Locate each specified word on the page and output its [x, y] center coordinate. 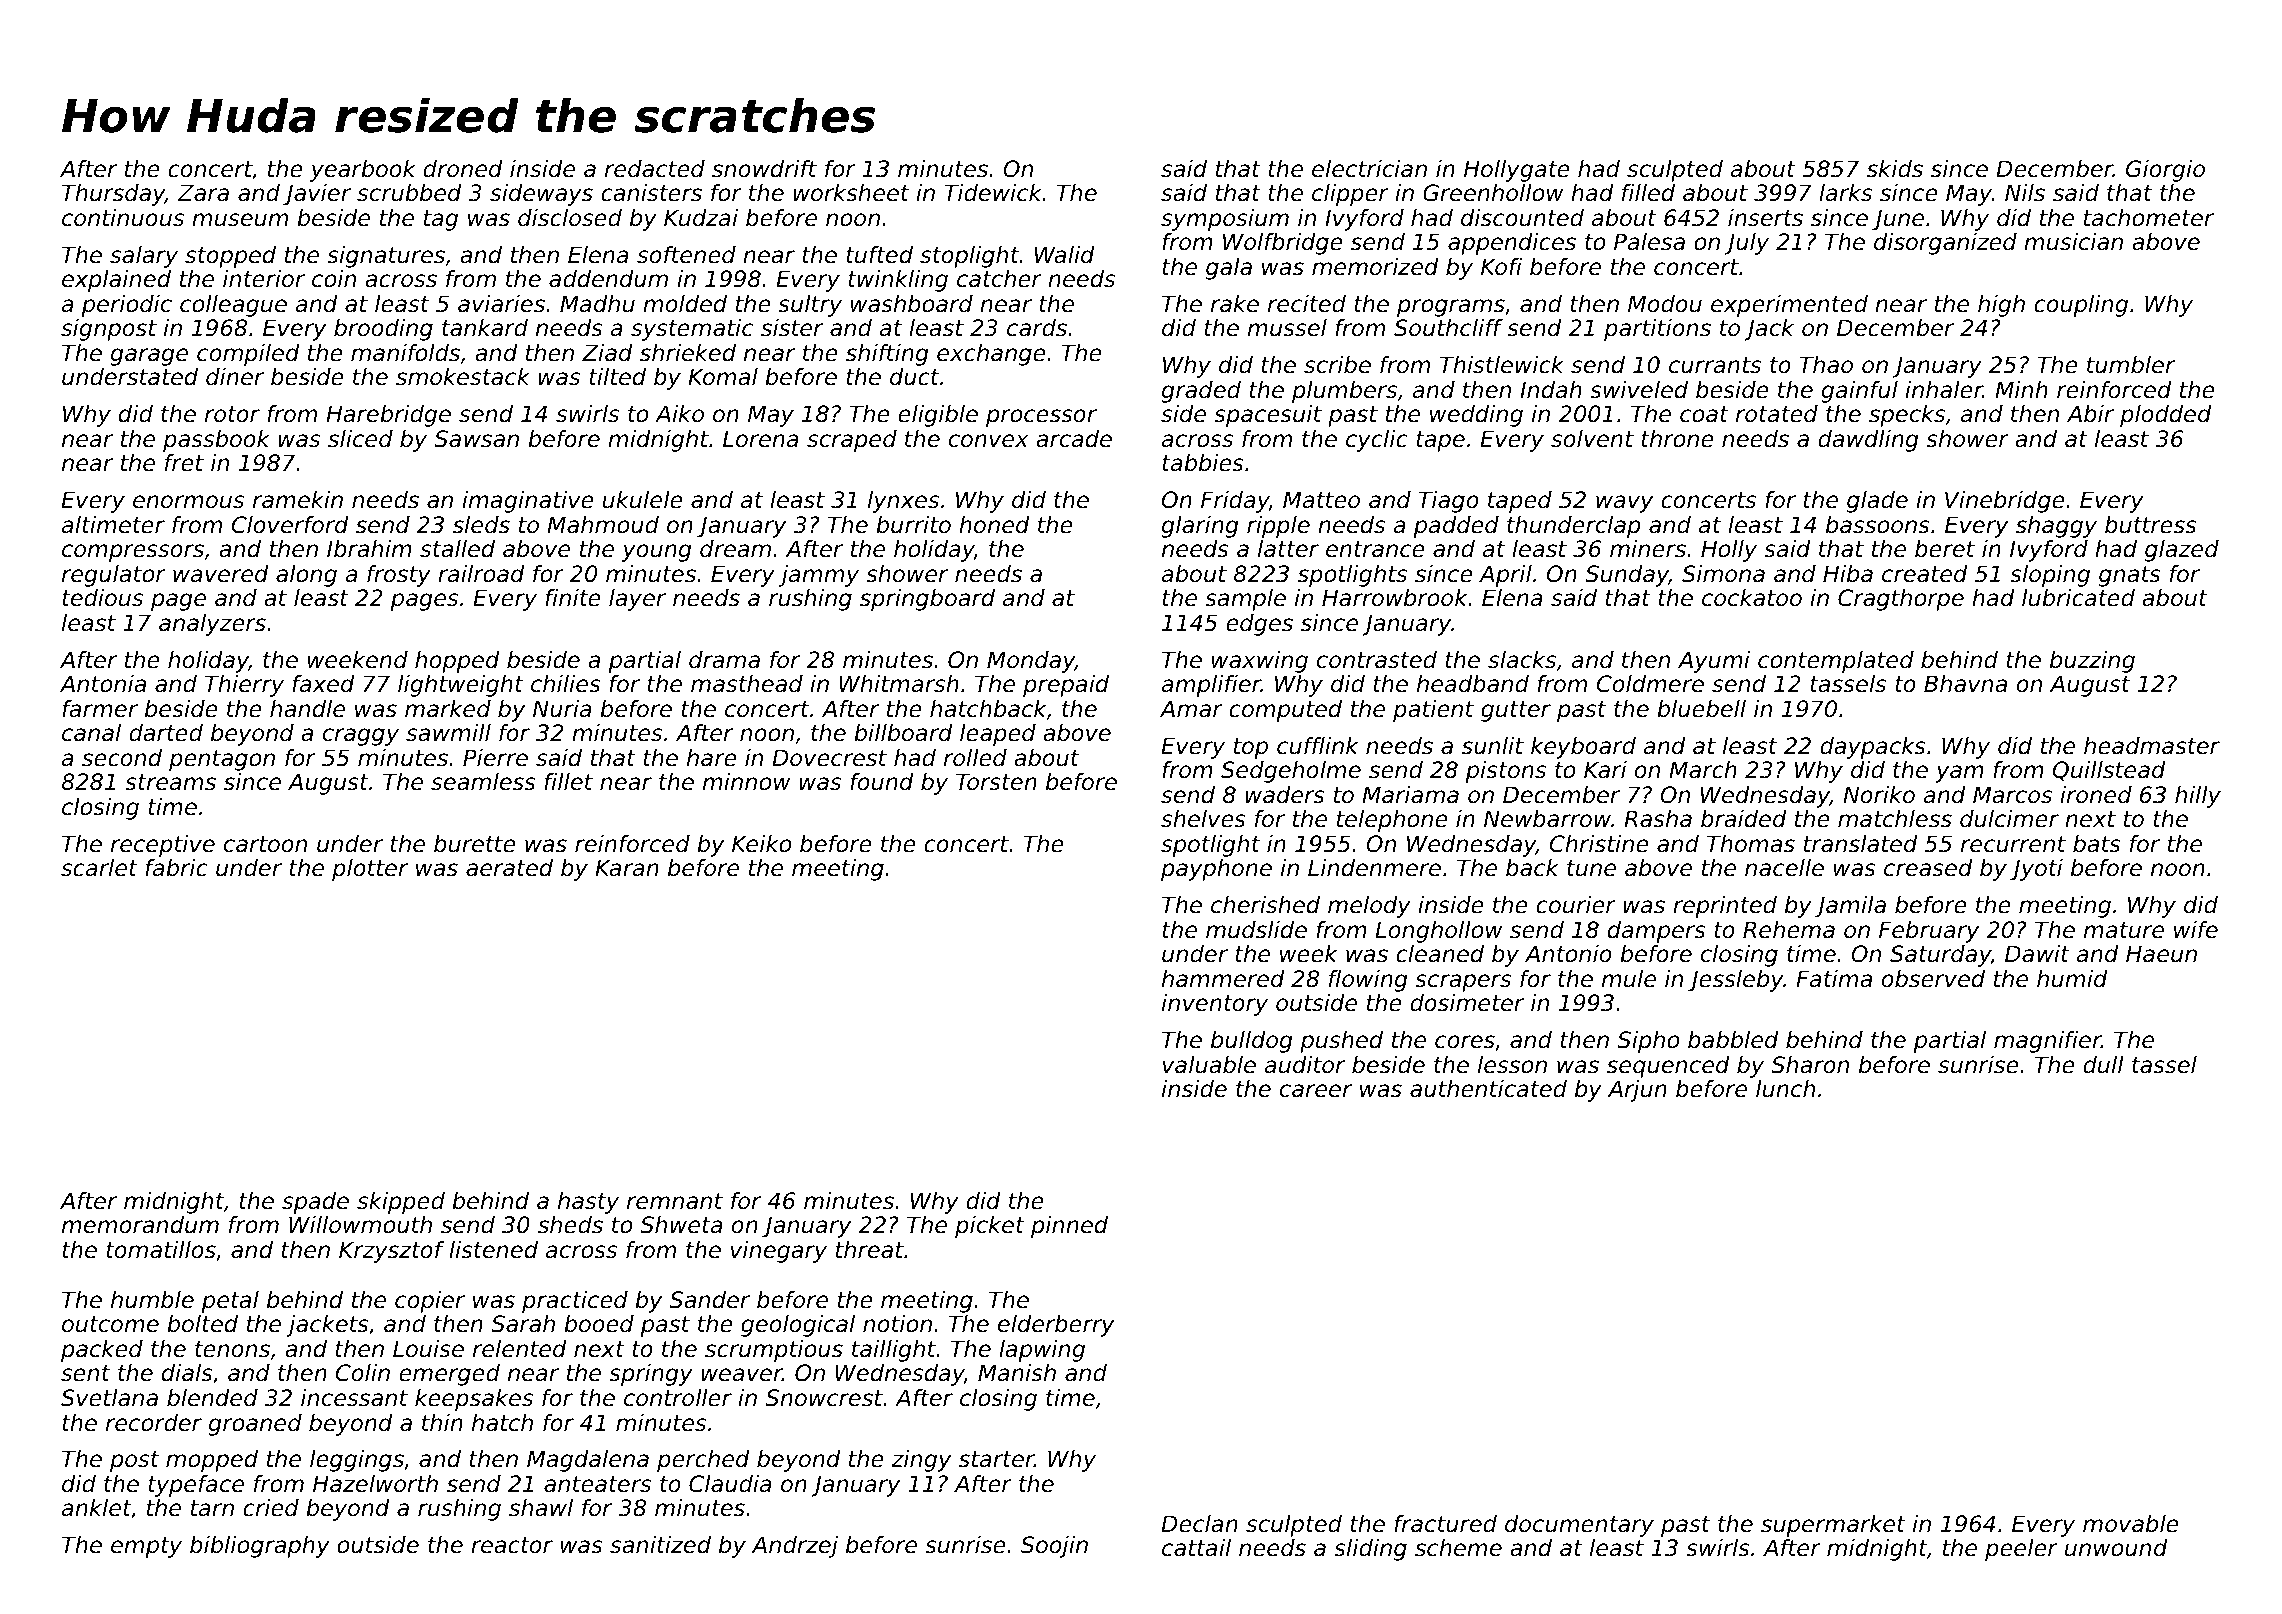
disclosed [570, 218]
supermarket [1833, 1526]
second [122, 758]
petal [230, 1302]
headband [1473, 684]
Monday [1031, 662]
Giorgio [2165, 171]
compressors [133, 553]
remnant [675, 1201]
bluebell [1701, 709]
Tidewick [993, 193]
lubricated [2078, 598]
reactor [512, 1545]
